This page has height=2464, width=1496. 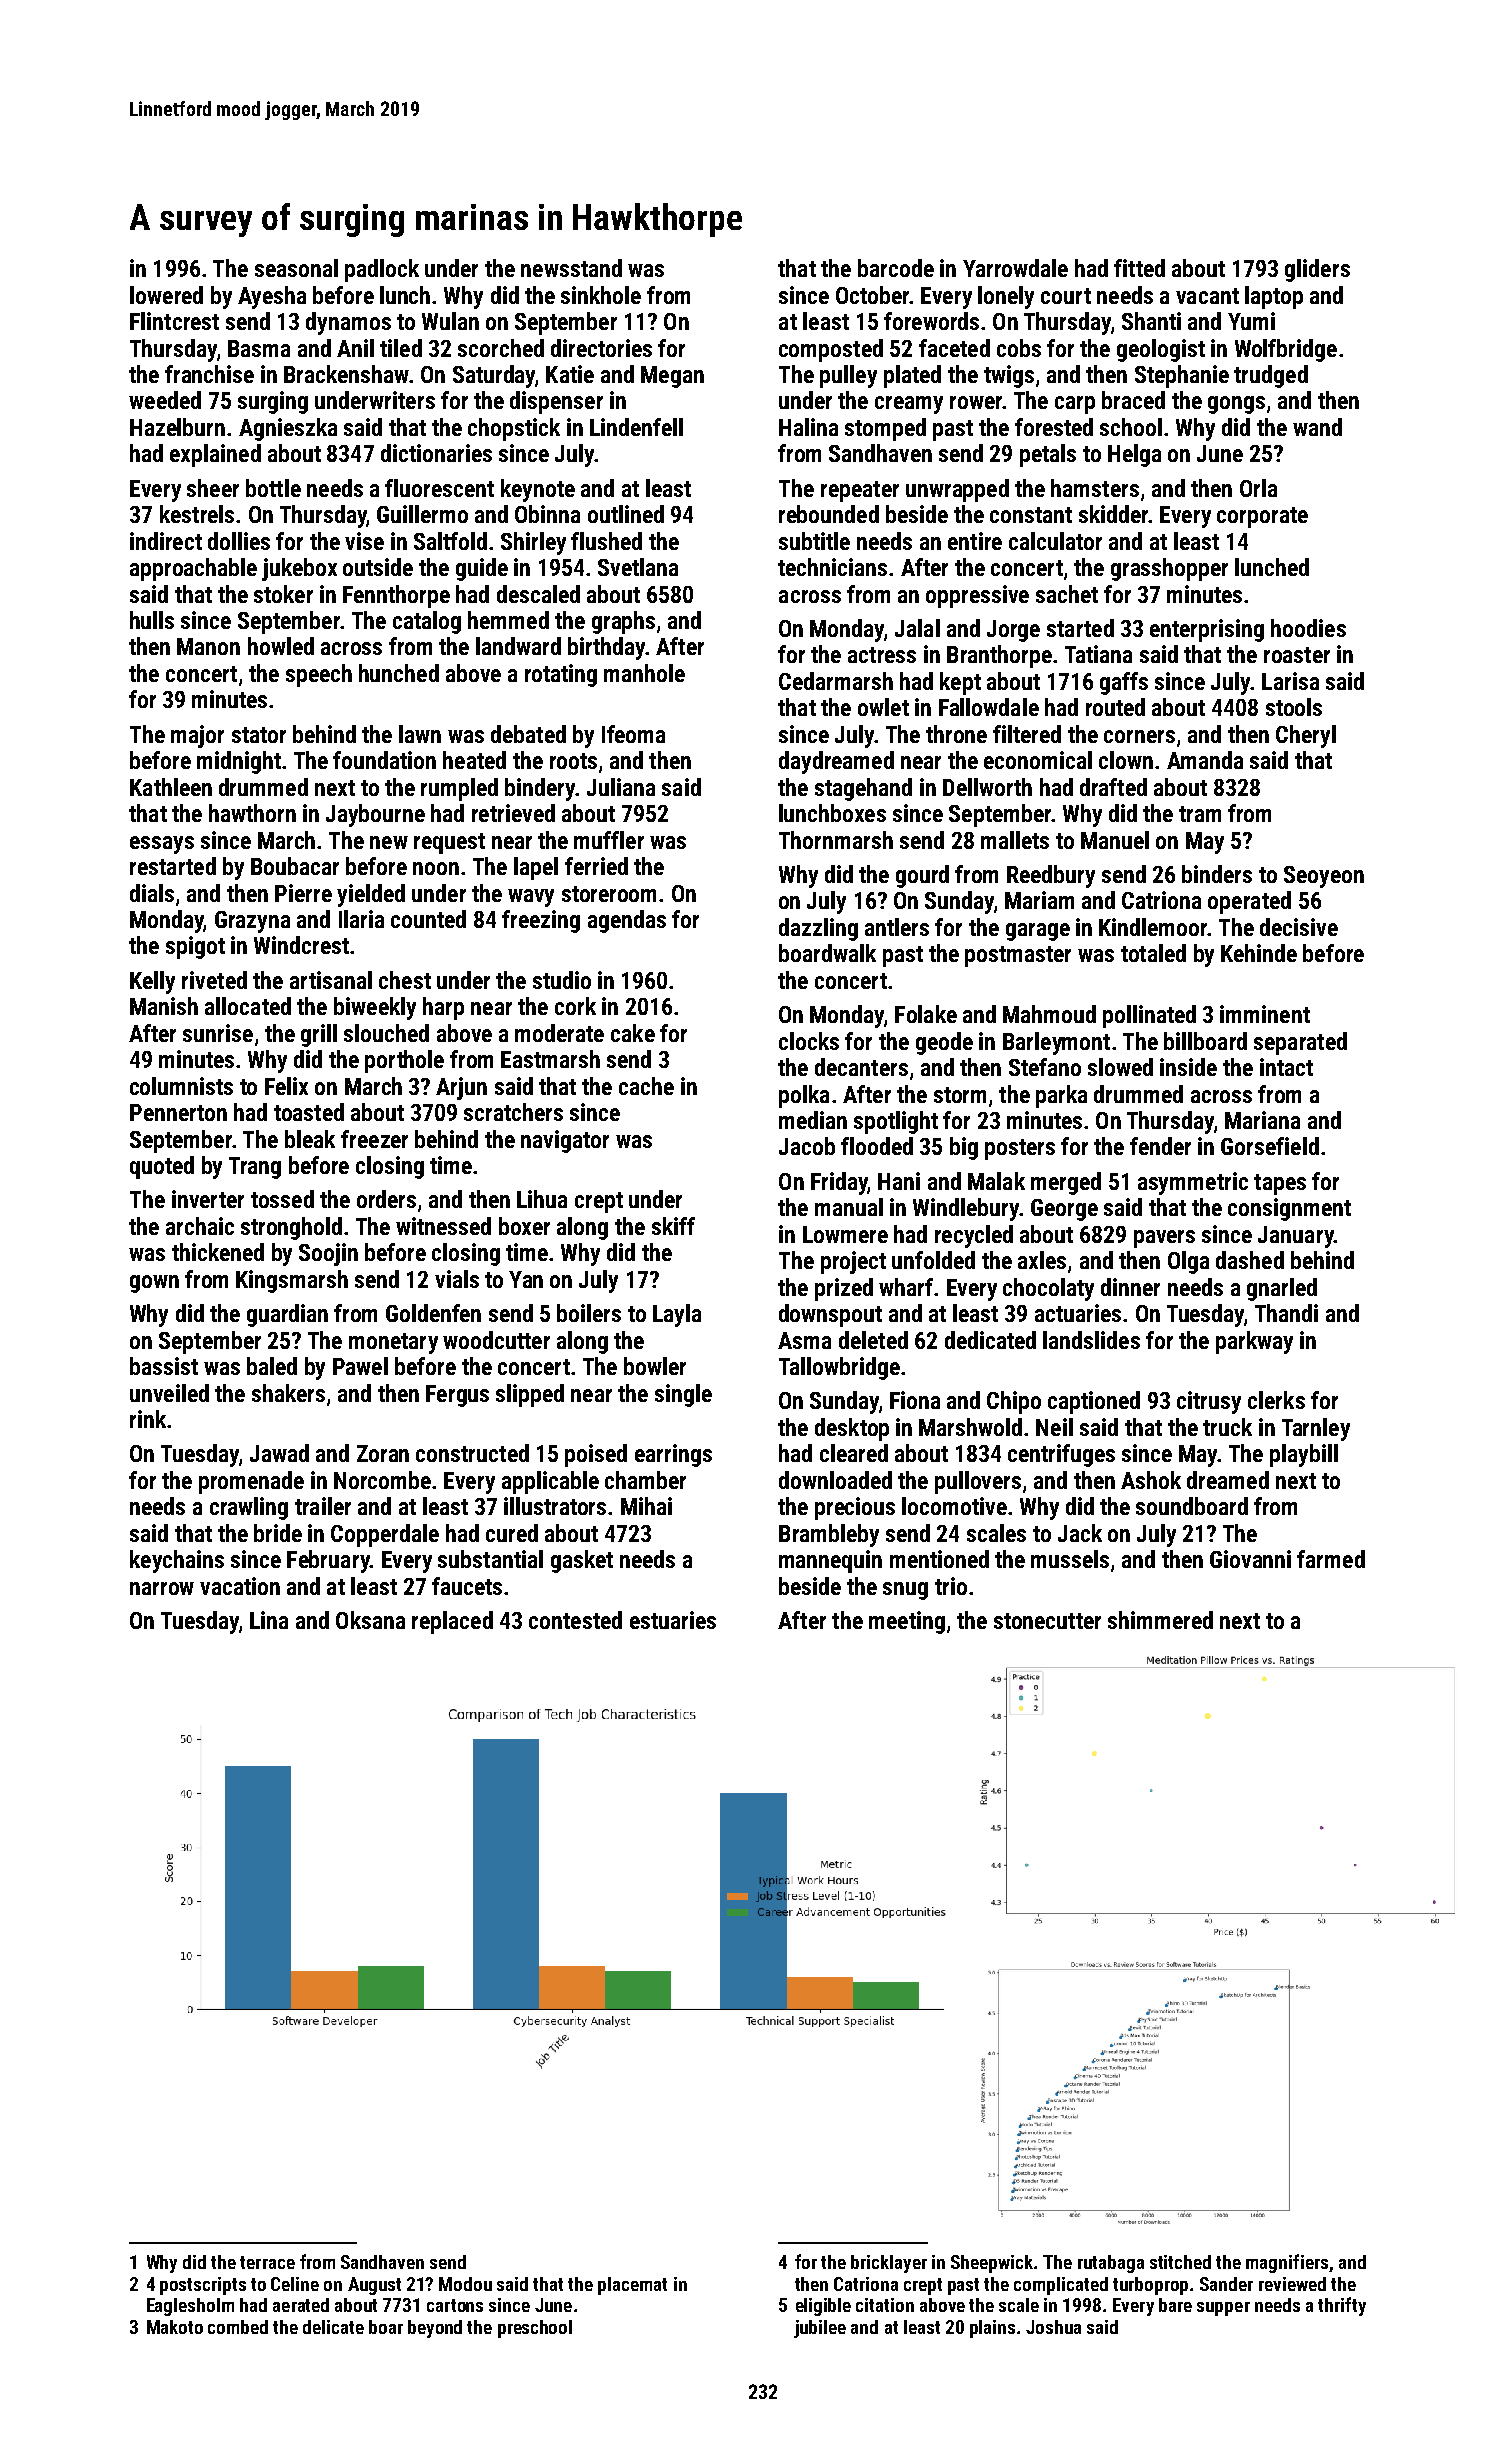 What do you see at coordinates (1111, 2264) in the page?
I see `rutabaga` at bounding box center [1111, 2264].
